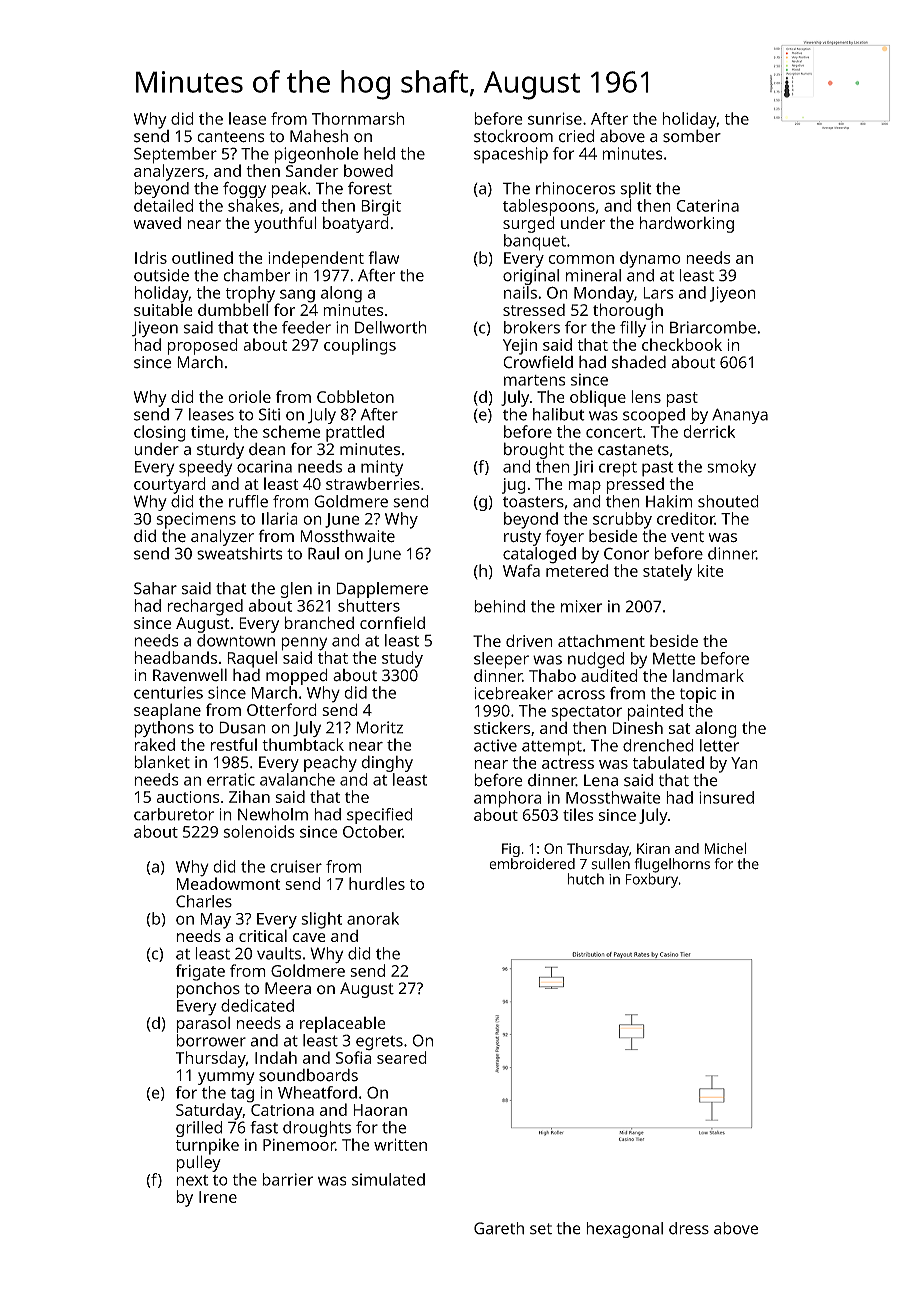  I want to click on Michel, so click(725, 848).
